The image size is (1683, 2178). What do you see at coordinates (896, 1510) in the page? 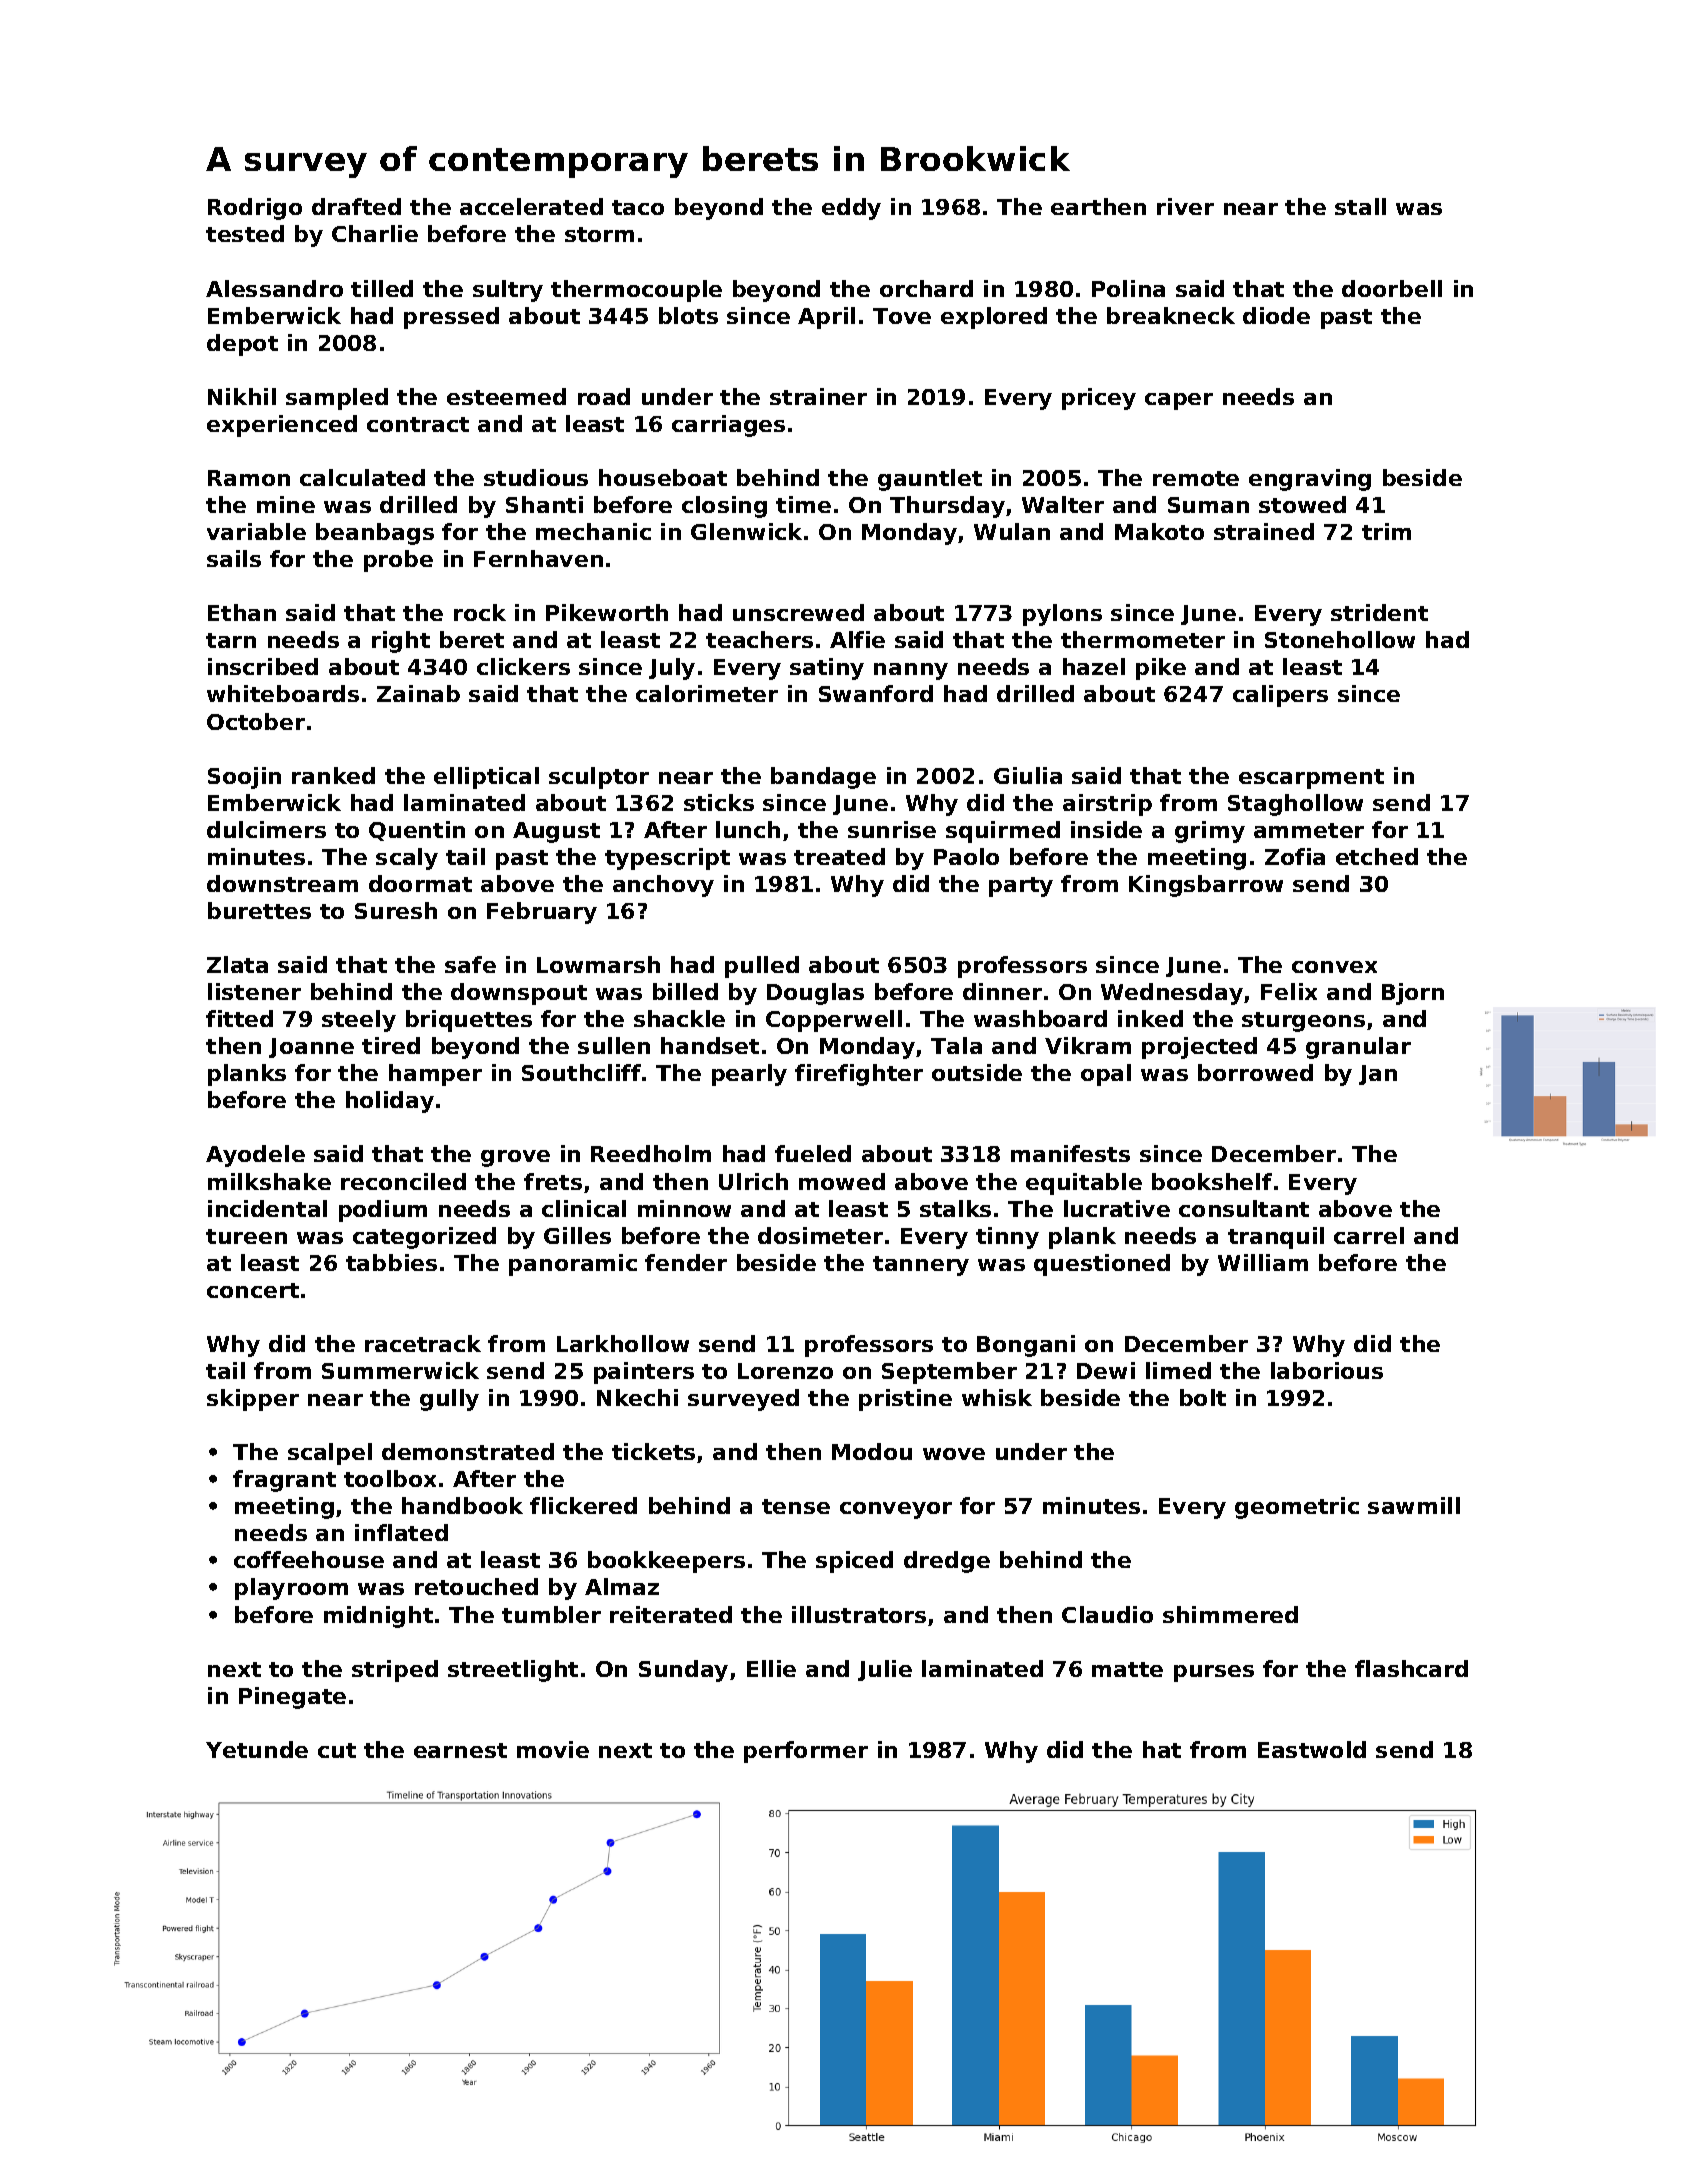
I see `conveyor` at bounding box center [896, 1510].
